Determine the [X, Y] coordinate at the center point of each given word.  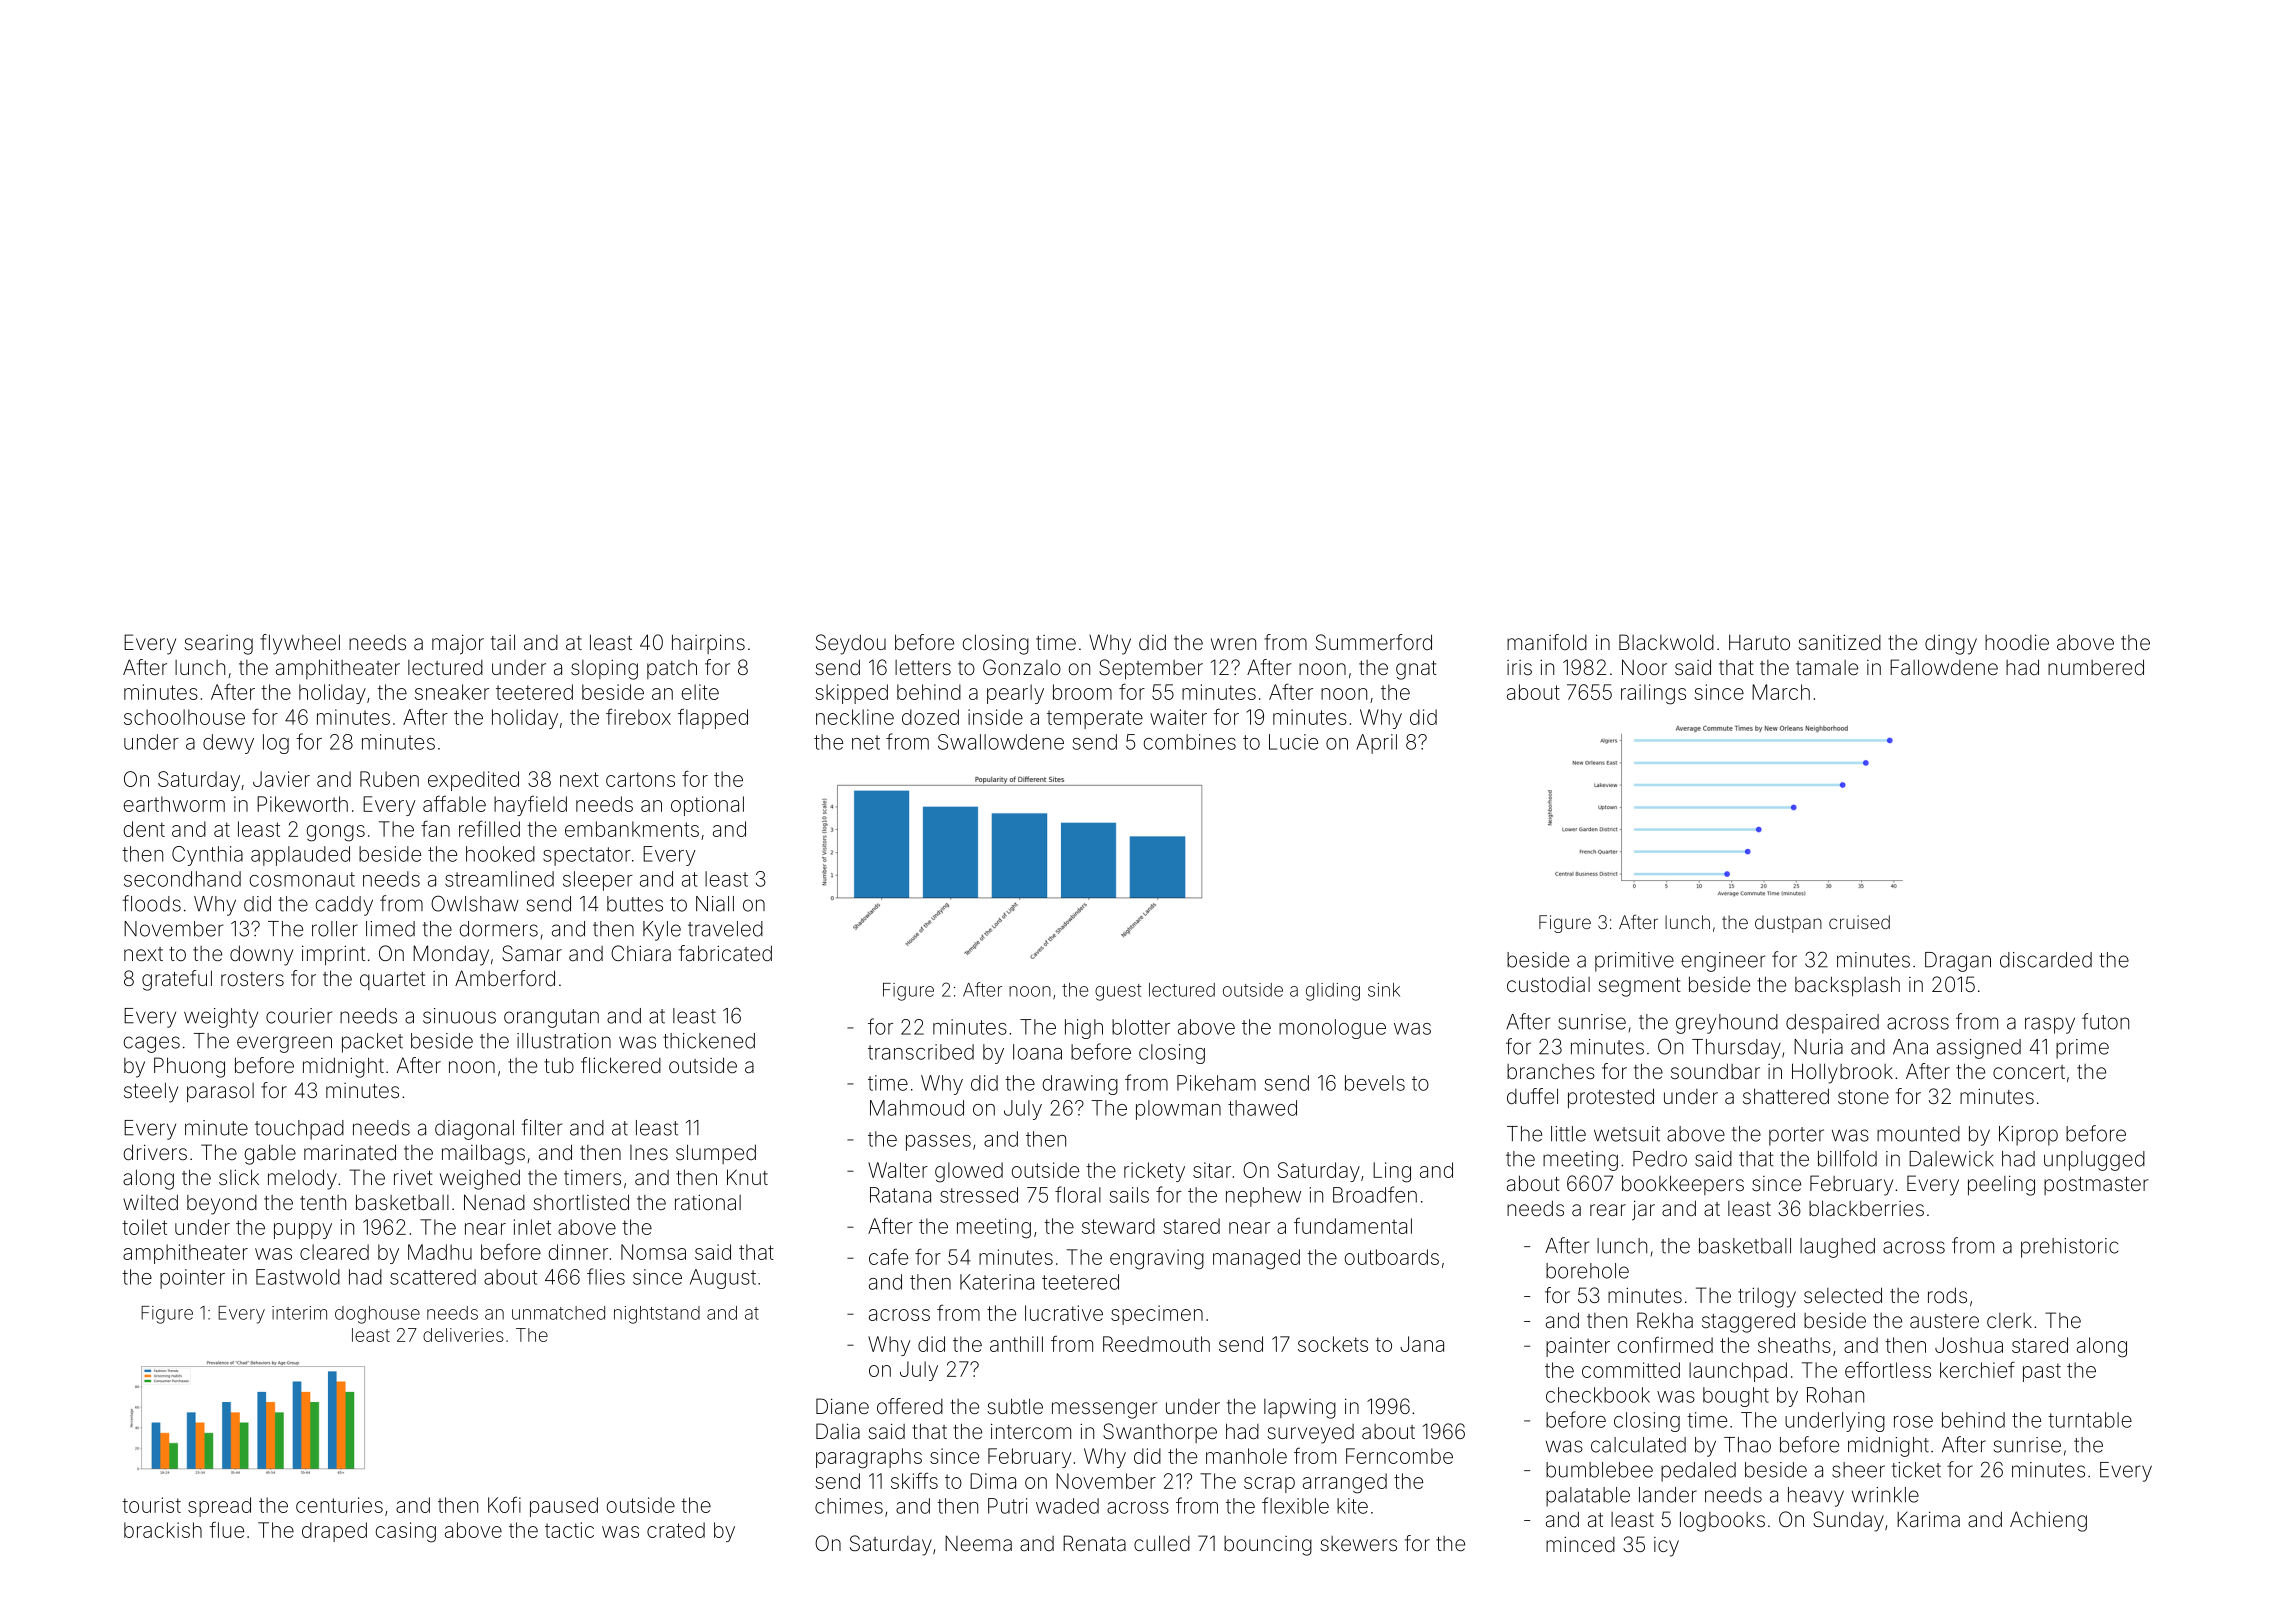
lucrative [1064, 1313]
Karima [1928, 1519]
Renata [1094, 1543]
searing [218, 645]
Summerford [1374, 642]
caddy [344, 906]
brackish [163, 1530]
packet [372, 1043]
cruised [1859, 922]
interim [299, 1313]
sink [1384, 990]
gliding [1333, 992]
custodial [1548, 984]
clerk [2009, 1320]
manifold [1547, 642]
